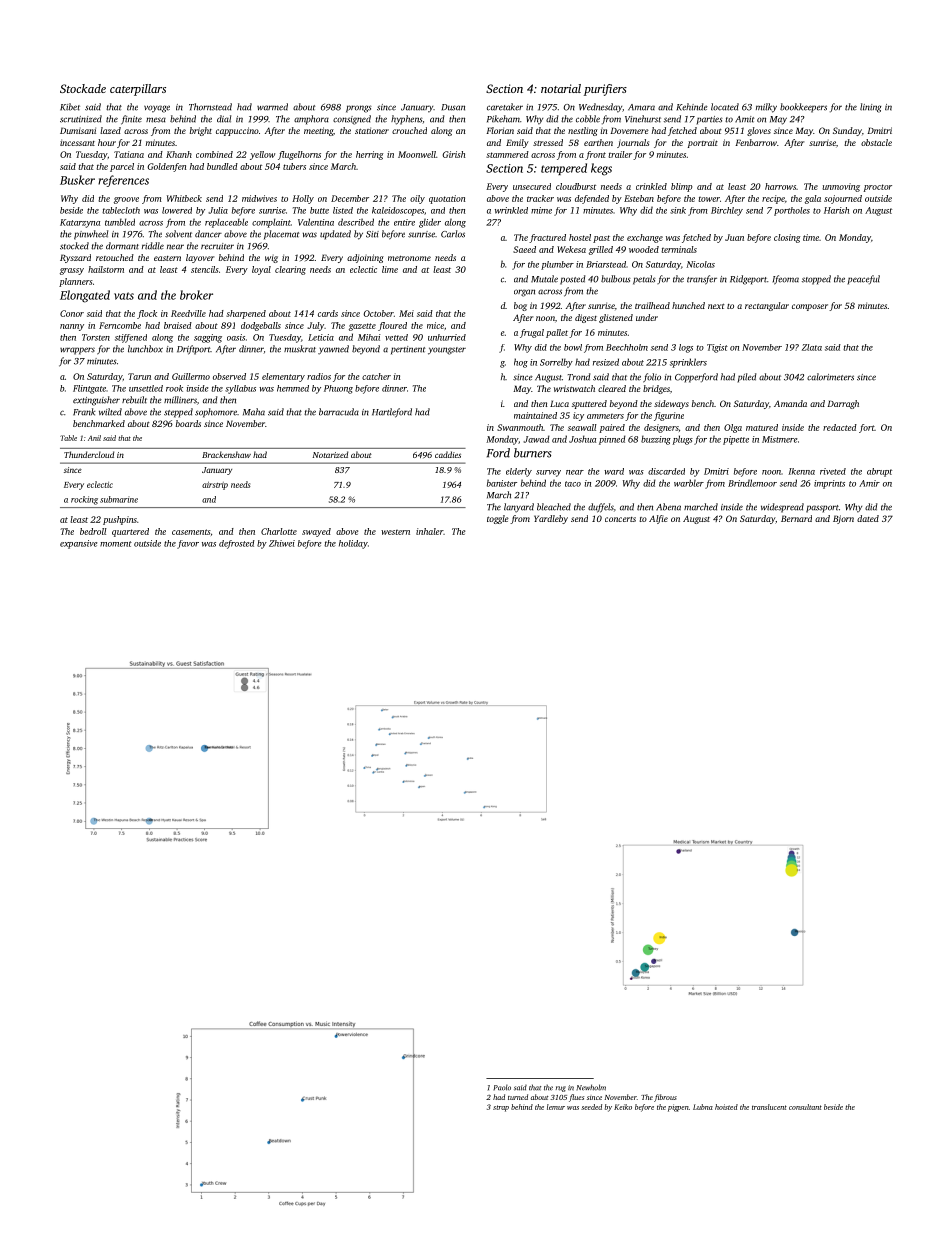 The image size is (952, 1233). I want to click on piled, so click(746, 378).
